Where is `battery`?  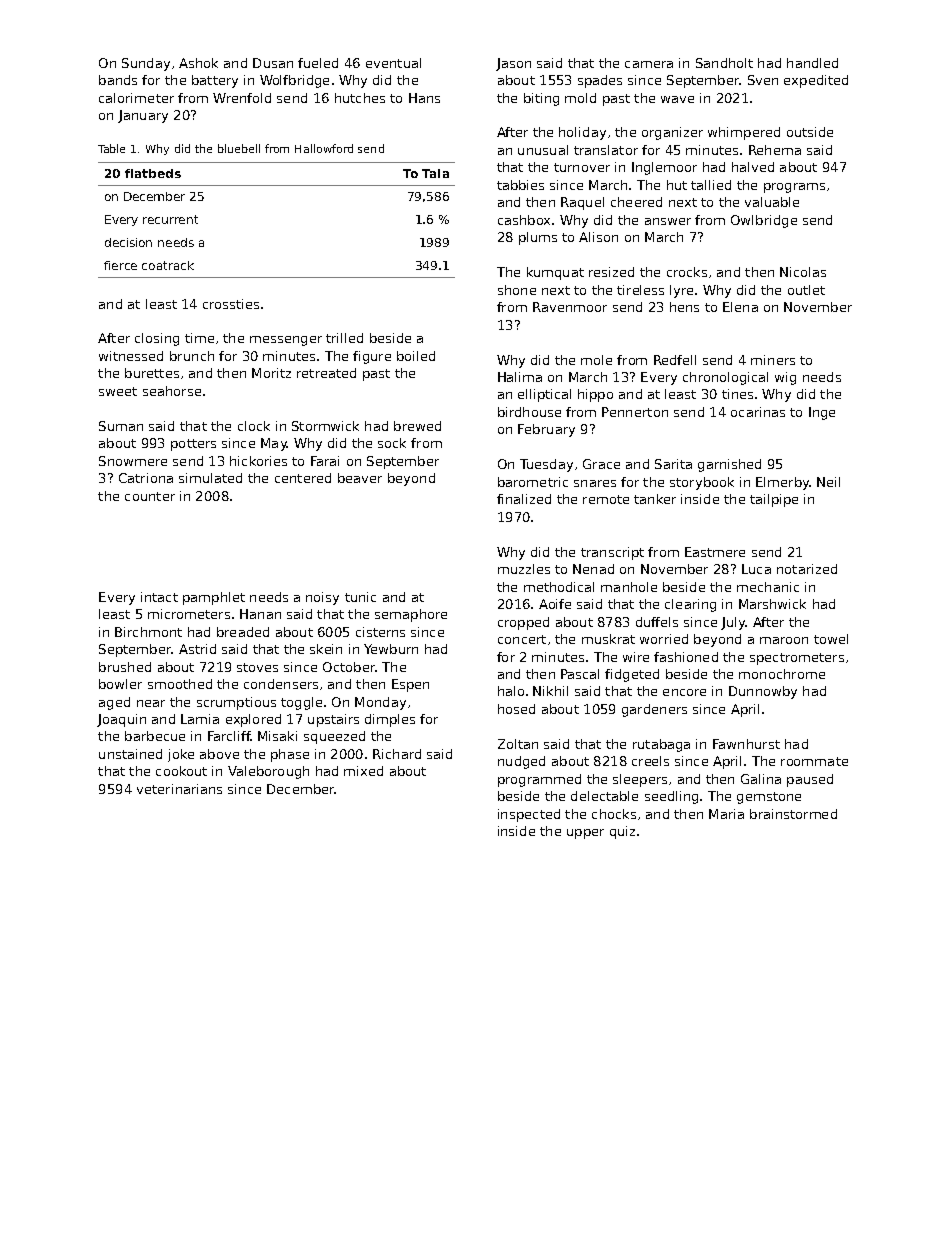
battery is located at coordinates (215, 81).
